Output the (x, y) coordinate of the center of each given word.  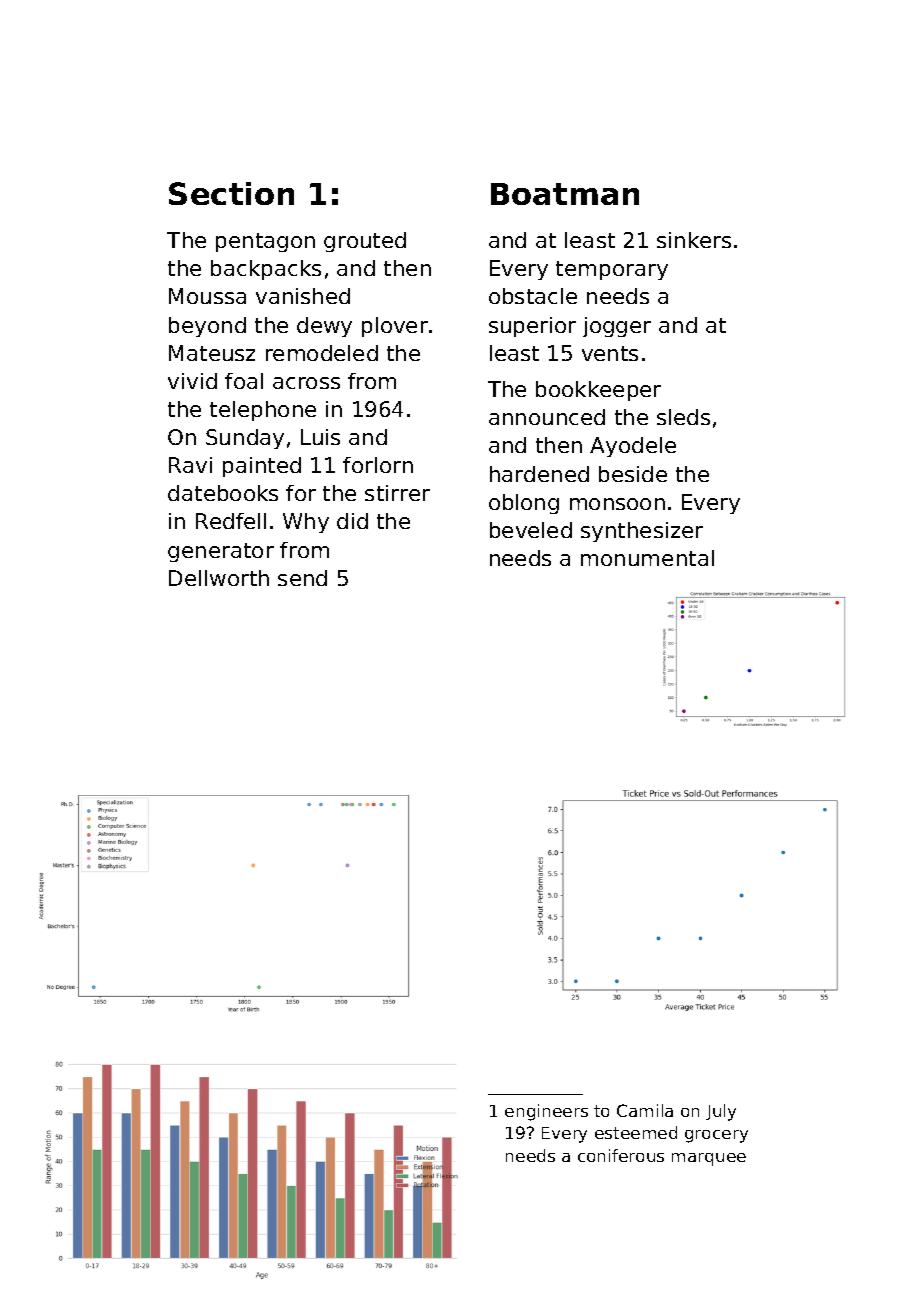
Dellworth (219, 578)
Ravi (190, 465)
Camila (645, 1110)
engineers (546, 1112)
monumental (647, 558)
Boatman (565, 194)
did (352, 521)
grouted (365, 242)
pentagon (265, 242)
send (302, 578)
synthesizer (642, 532)
